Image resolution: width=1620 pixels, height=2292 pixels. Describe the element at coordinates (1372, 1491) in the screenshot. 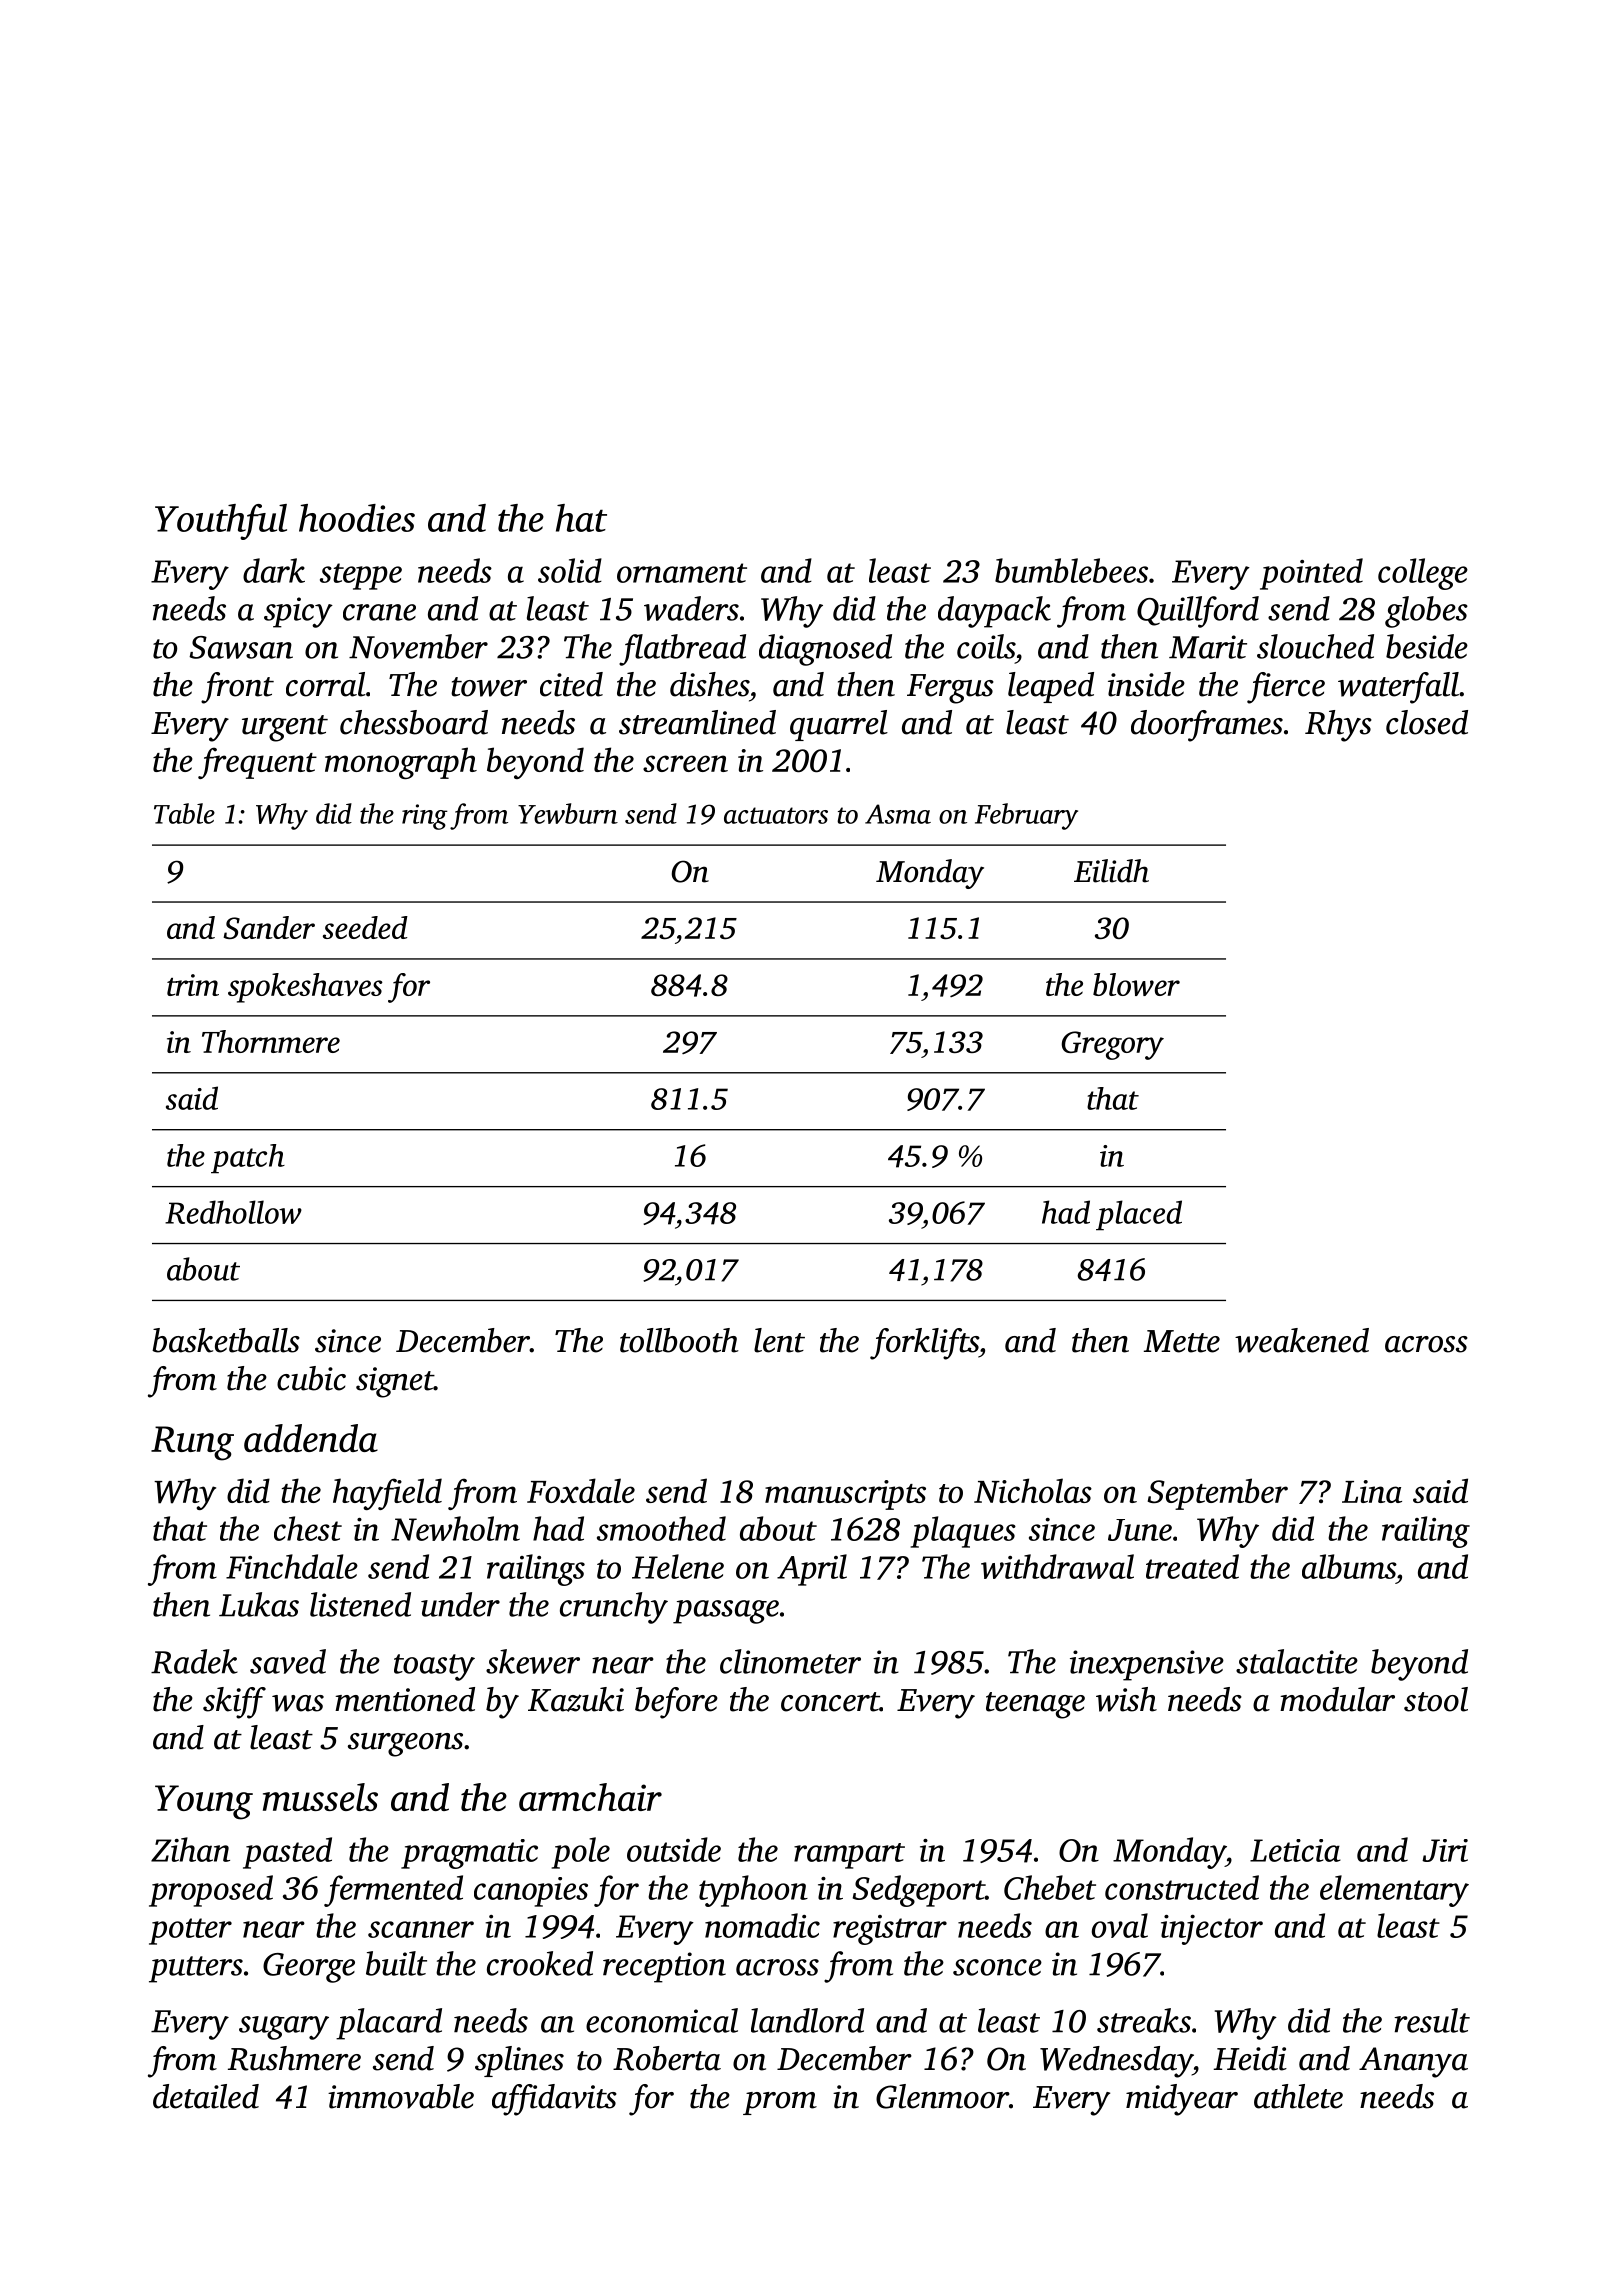

I see `Lina` at that location.
